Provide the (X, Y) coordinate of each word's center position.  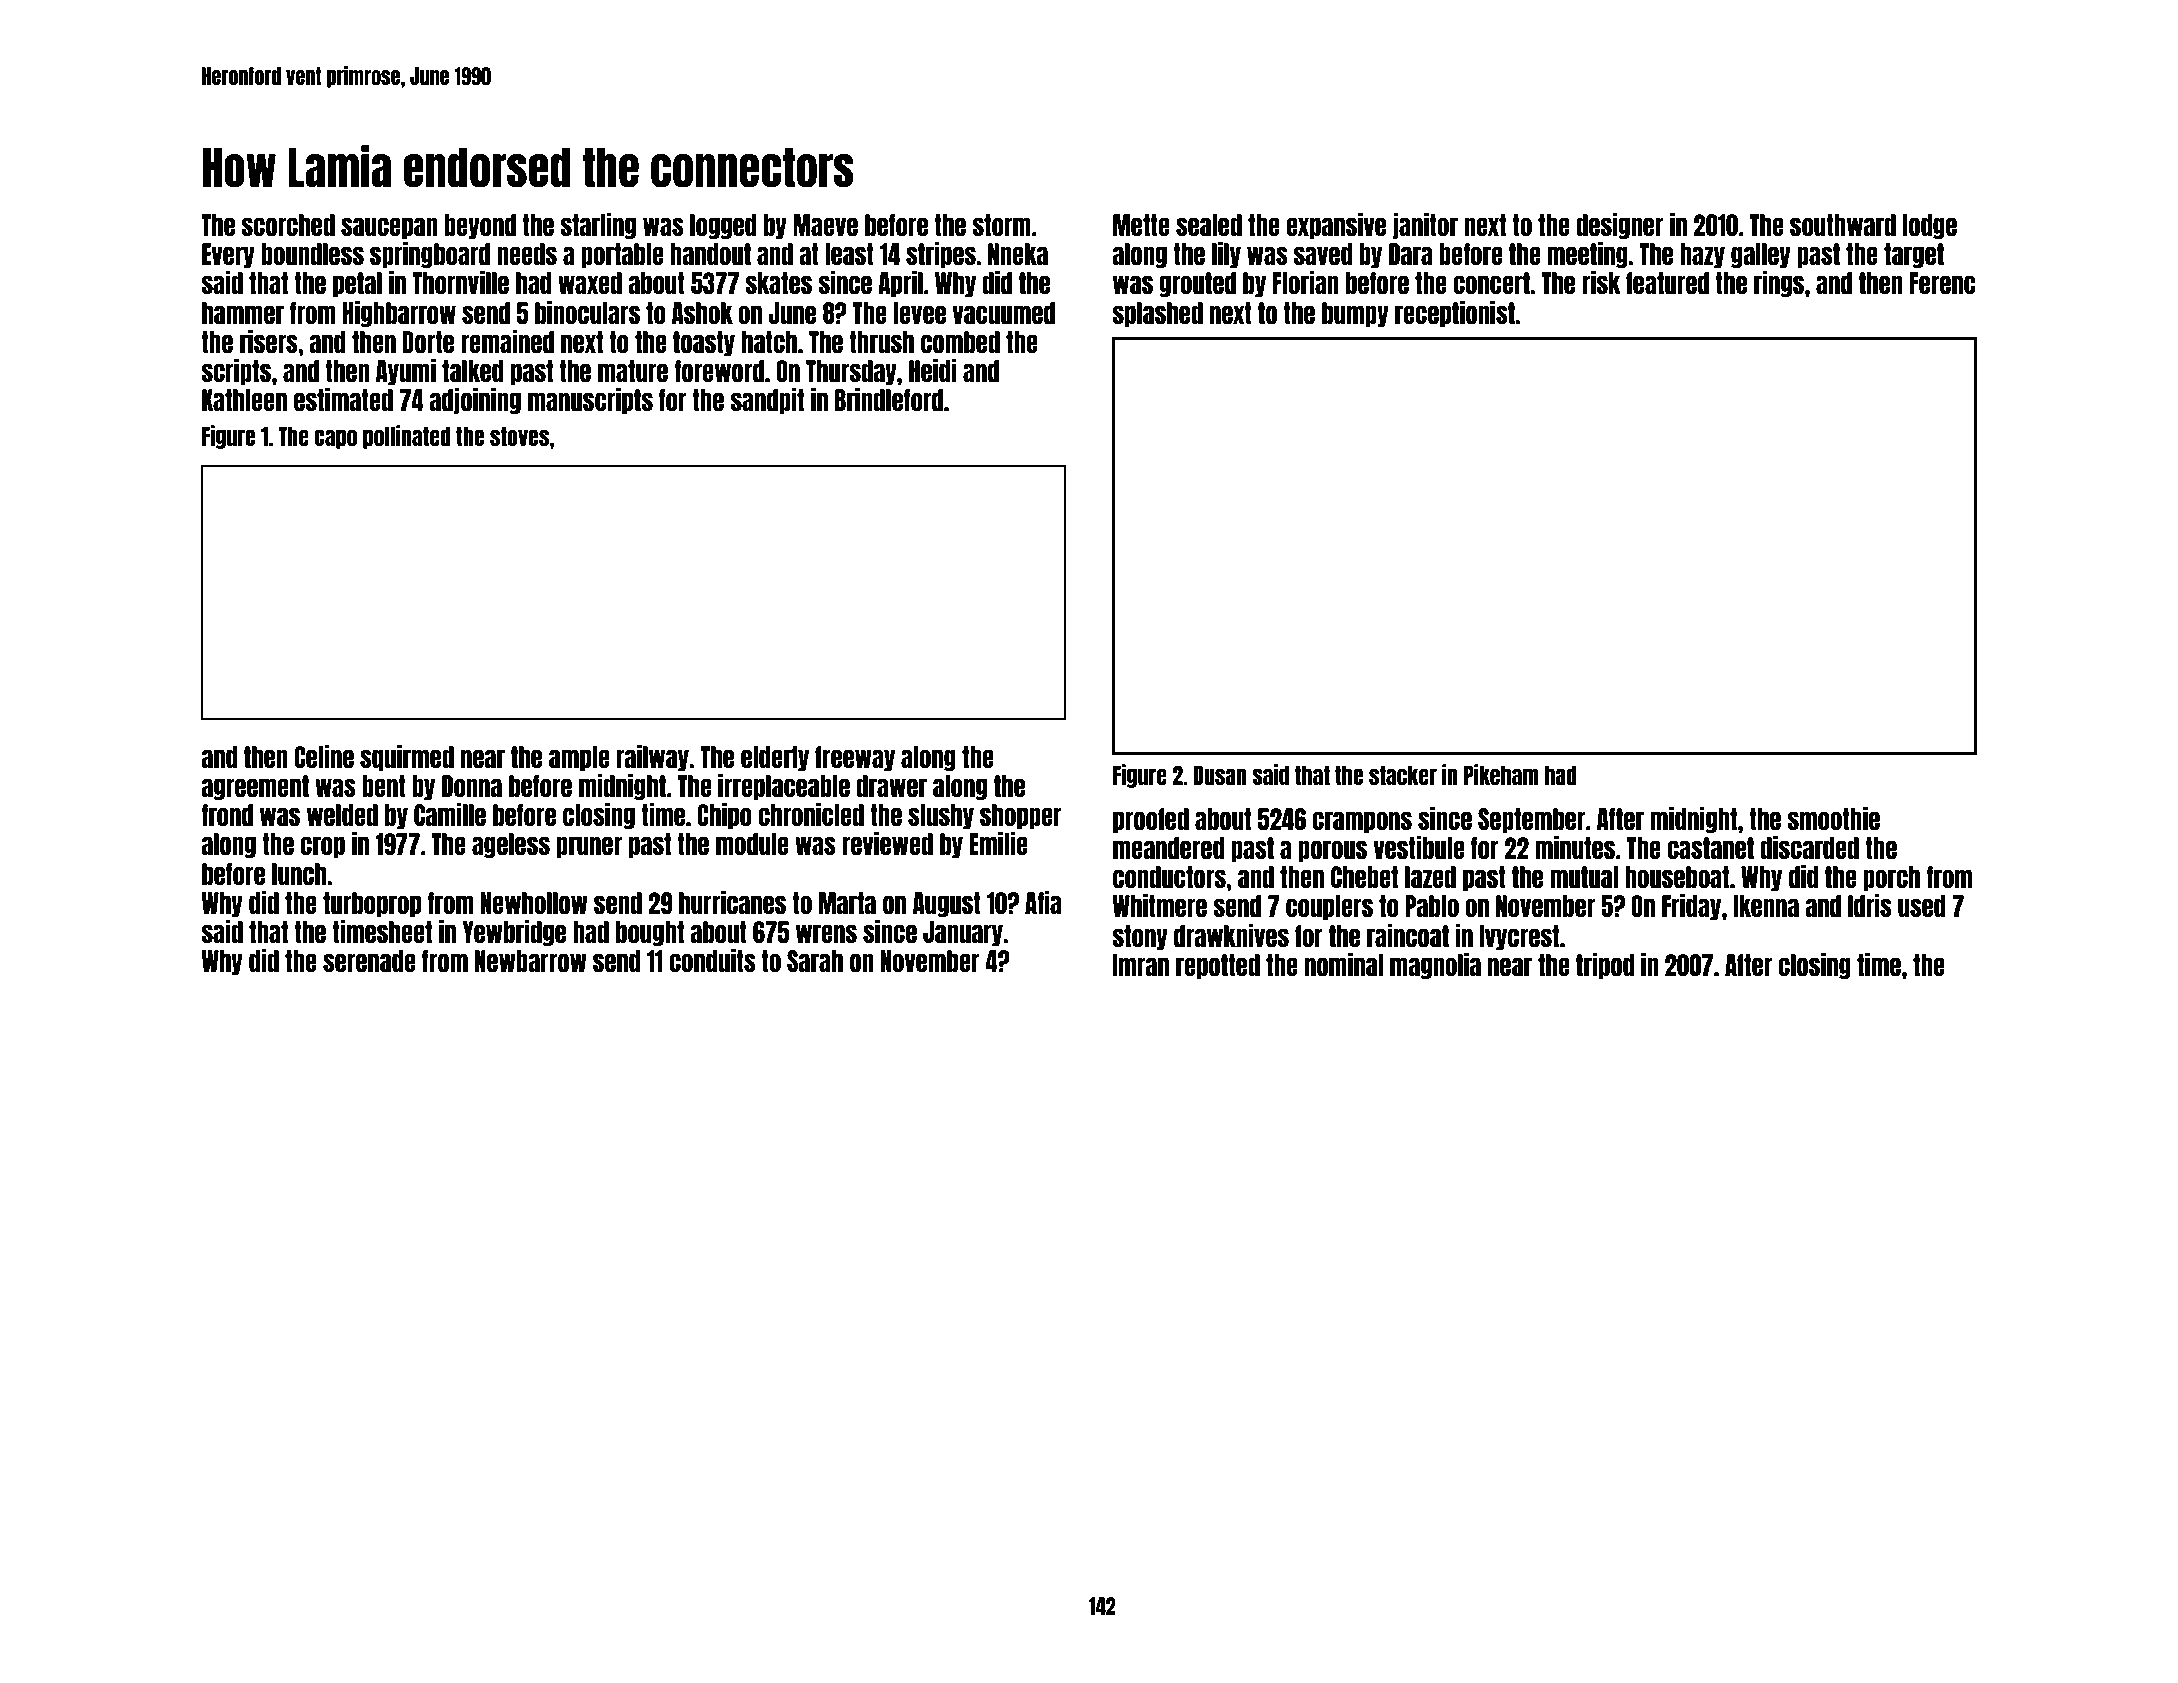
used (1922, 906)
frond (227, 815)
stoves (519, 436)
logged (723, 226)
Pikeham (1501, 774)
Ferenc (1942, 283)
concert (1491, 283)
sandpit (767, 401)
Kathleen (244, 400)
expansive (1336, 226)
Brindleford (889, 399)
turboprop (372, 904)
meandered (1169, 848)
